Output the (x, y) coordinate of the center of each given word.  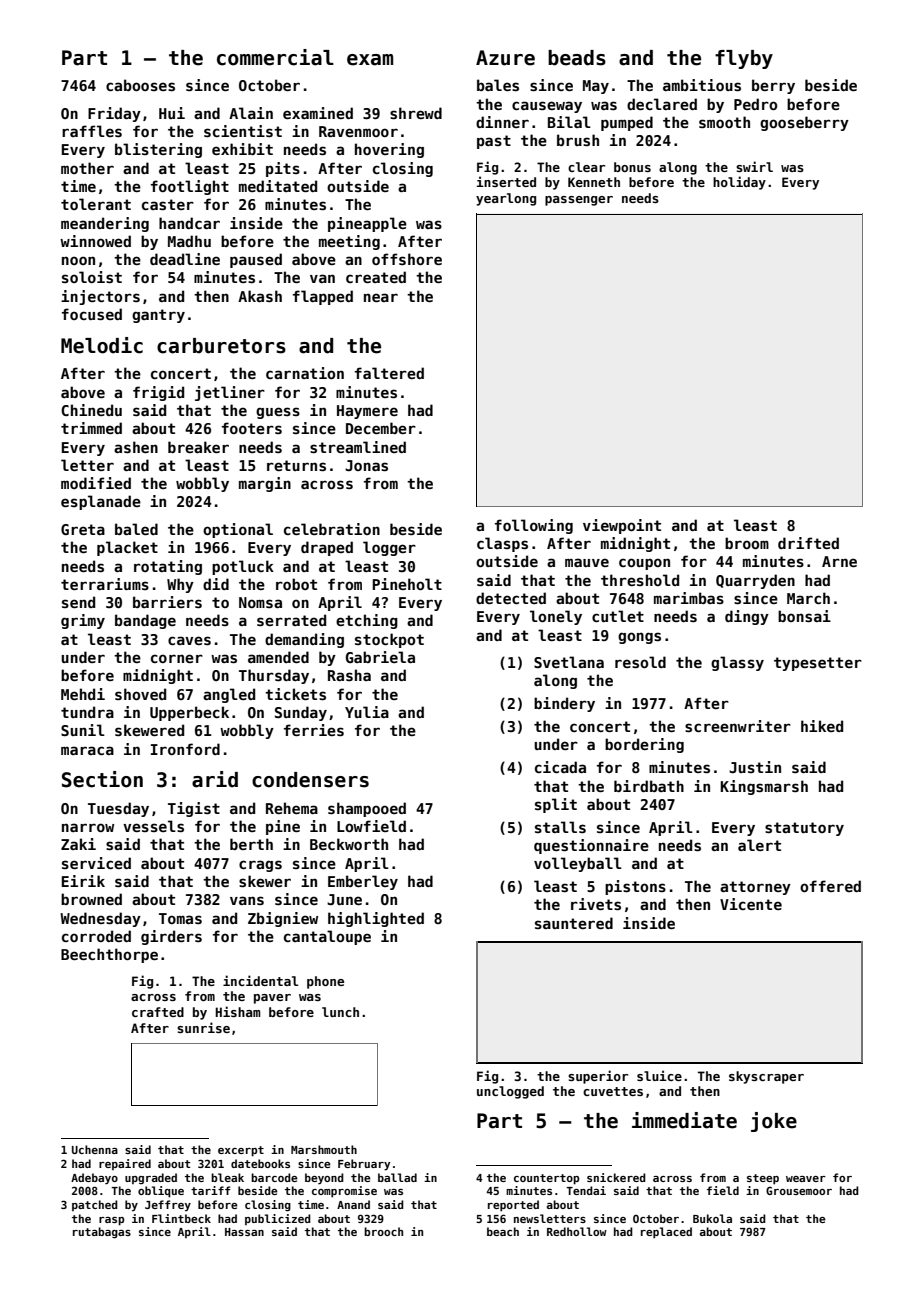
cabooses (140, 85)
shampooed (367, 809)
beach (503, 1231)
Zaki (78, 844)
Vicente (751, 904)
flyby (744, 59)
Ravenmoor (358, 131)
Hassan (244, 1232)
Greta (83, 529)
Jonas (366, 465)
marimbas (689, 598)
